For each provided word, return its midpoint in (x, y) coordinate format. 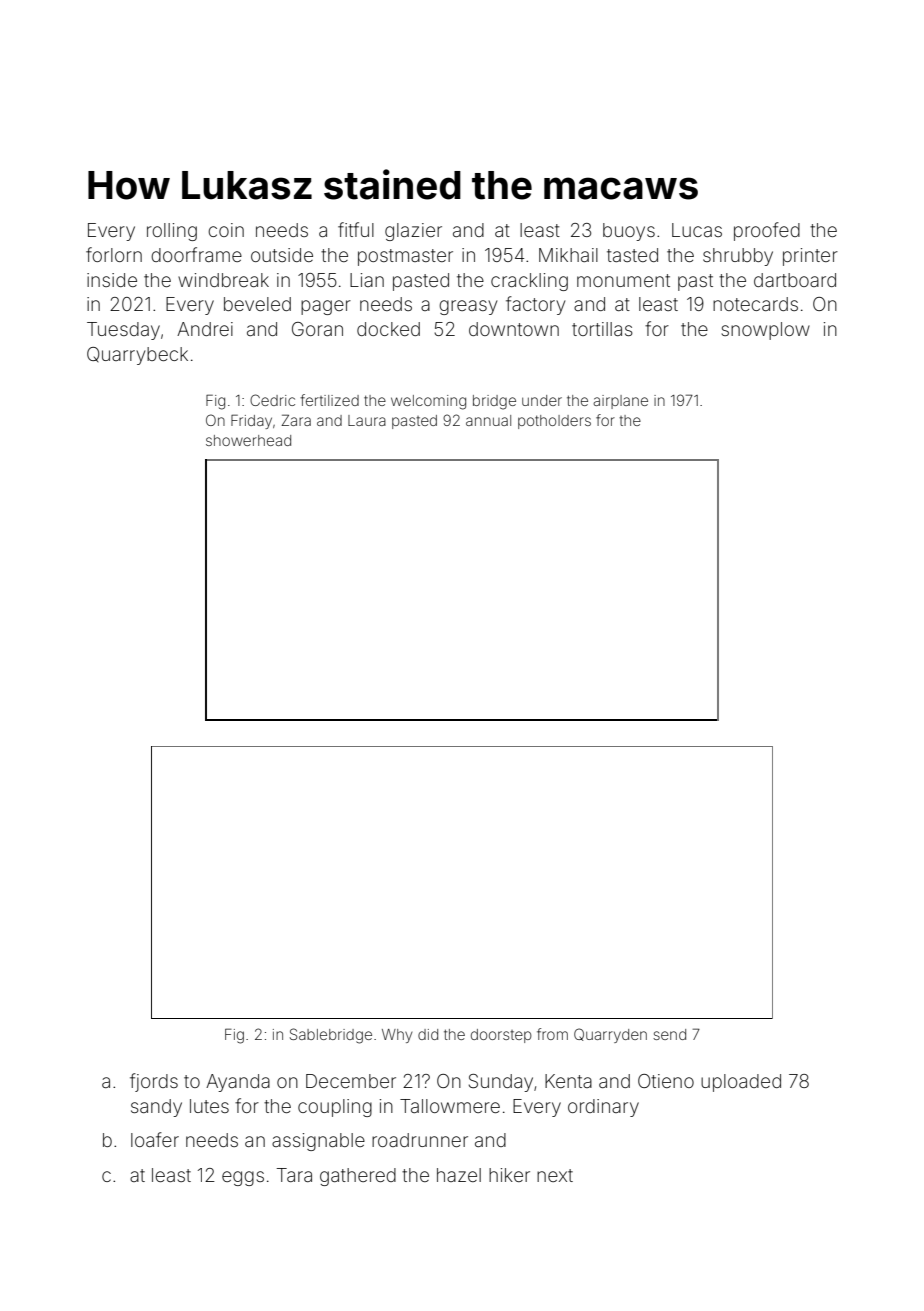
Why (397, 1036)
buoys (629, 232)
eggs (243, 1178)
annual (488, 420)
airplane (620, 402)
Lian (367, 280)
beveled (257, 304)
